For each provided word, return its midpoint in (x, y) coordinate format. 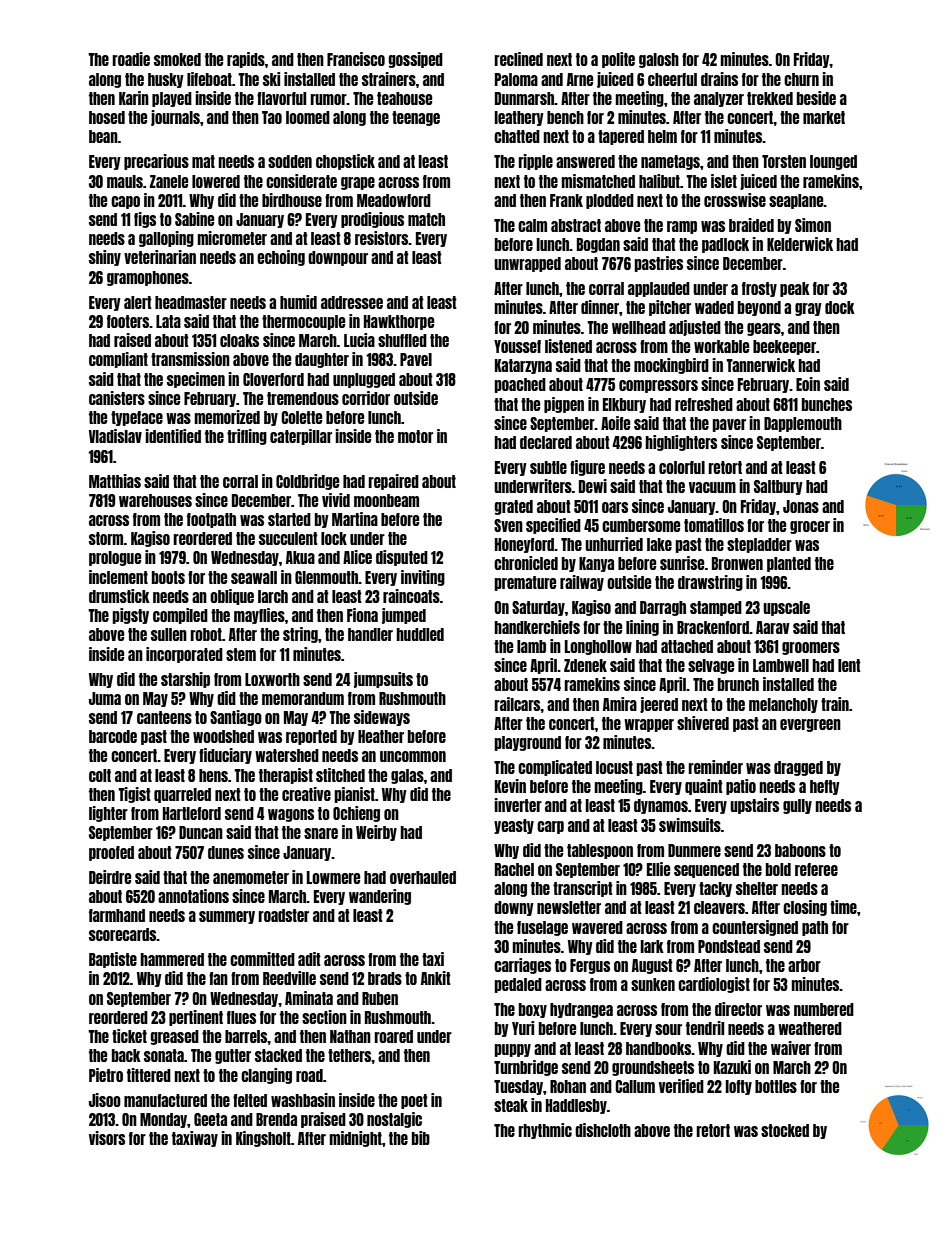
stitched (340, 775)
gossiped (415, 60)
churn (801, 79)
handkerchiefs (537, 627)
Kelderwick (800, 244)
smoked (177, 59)
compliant (118, 360)
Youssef (517, 346)
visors (107, 1138)
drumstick (119, 596)
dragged (798, 768)
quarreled (182, 795)
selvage (711, 666)
